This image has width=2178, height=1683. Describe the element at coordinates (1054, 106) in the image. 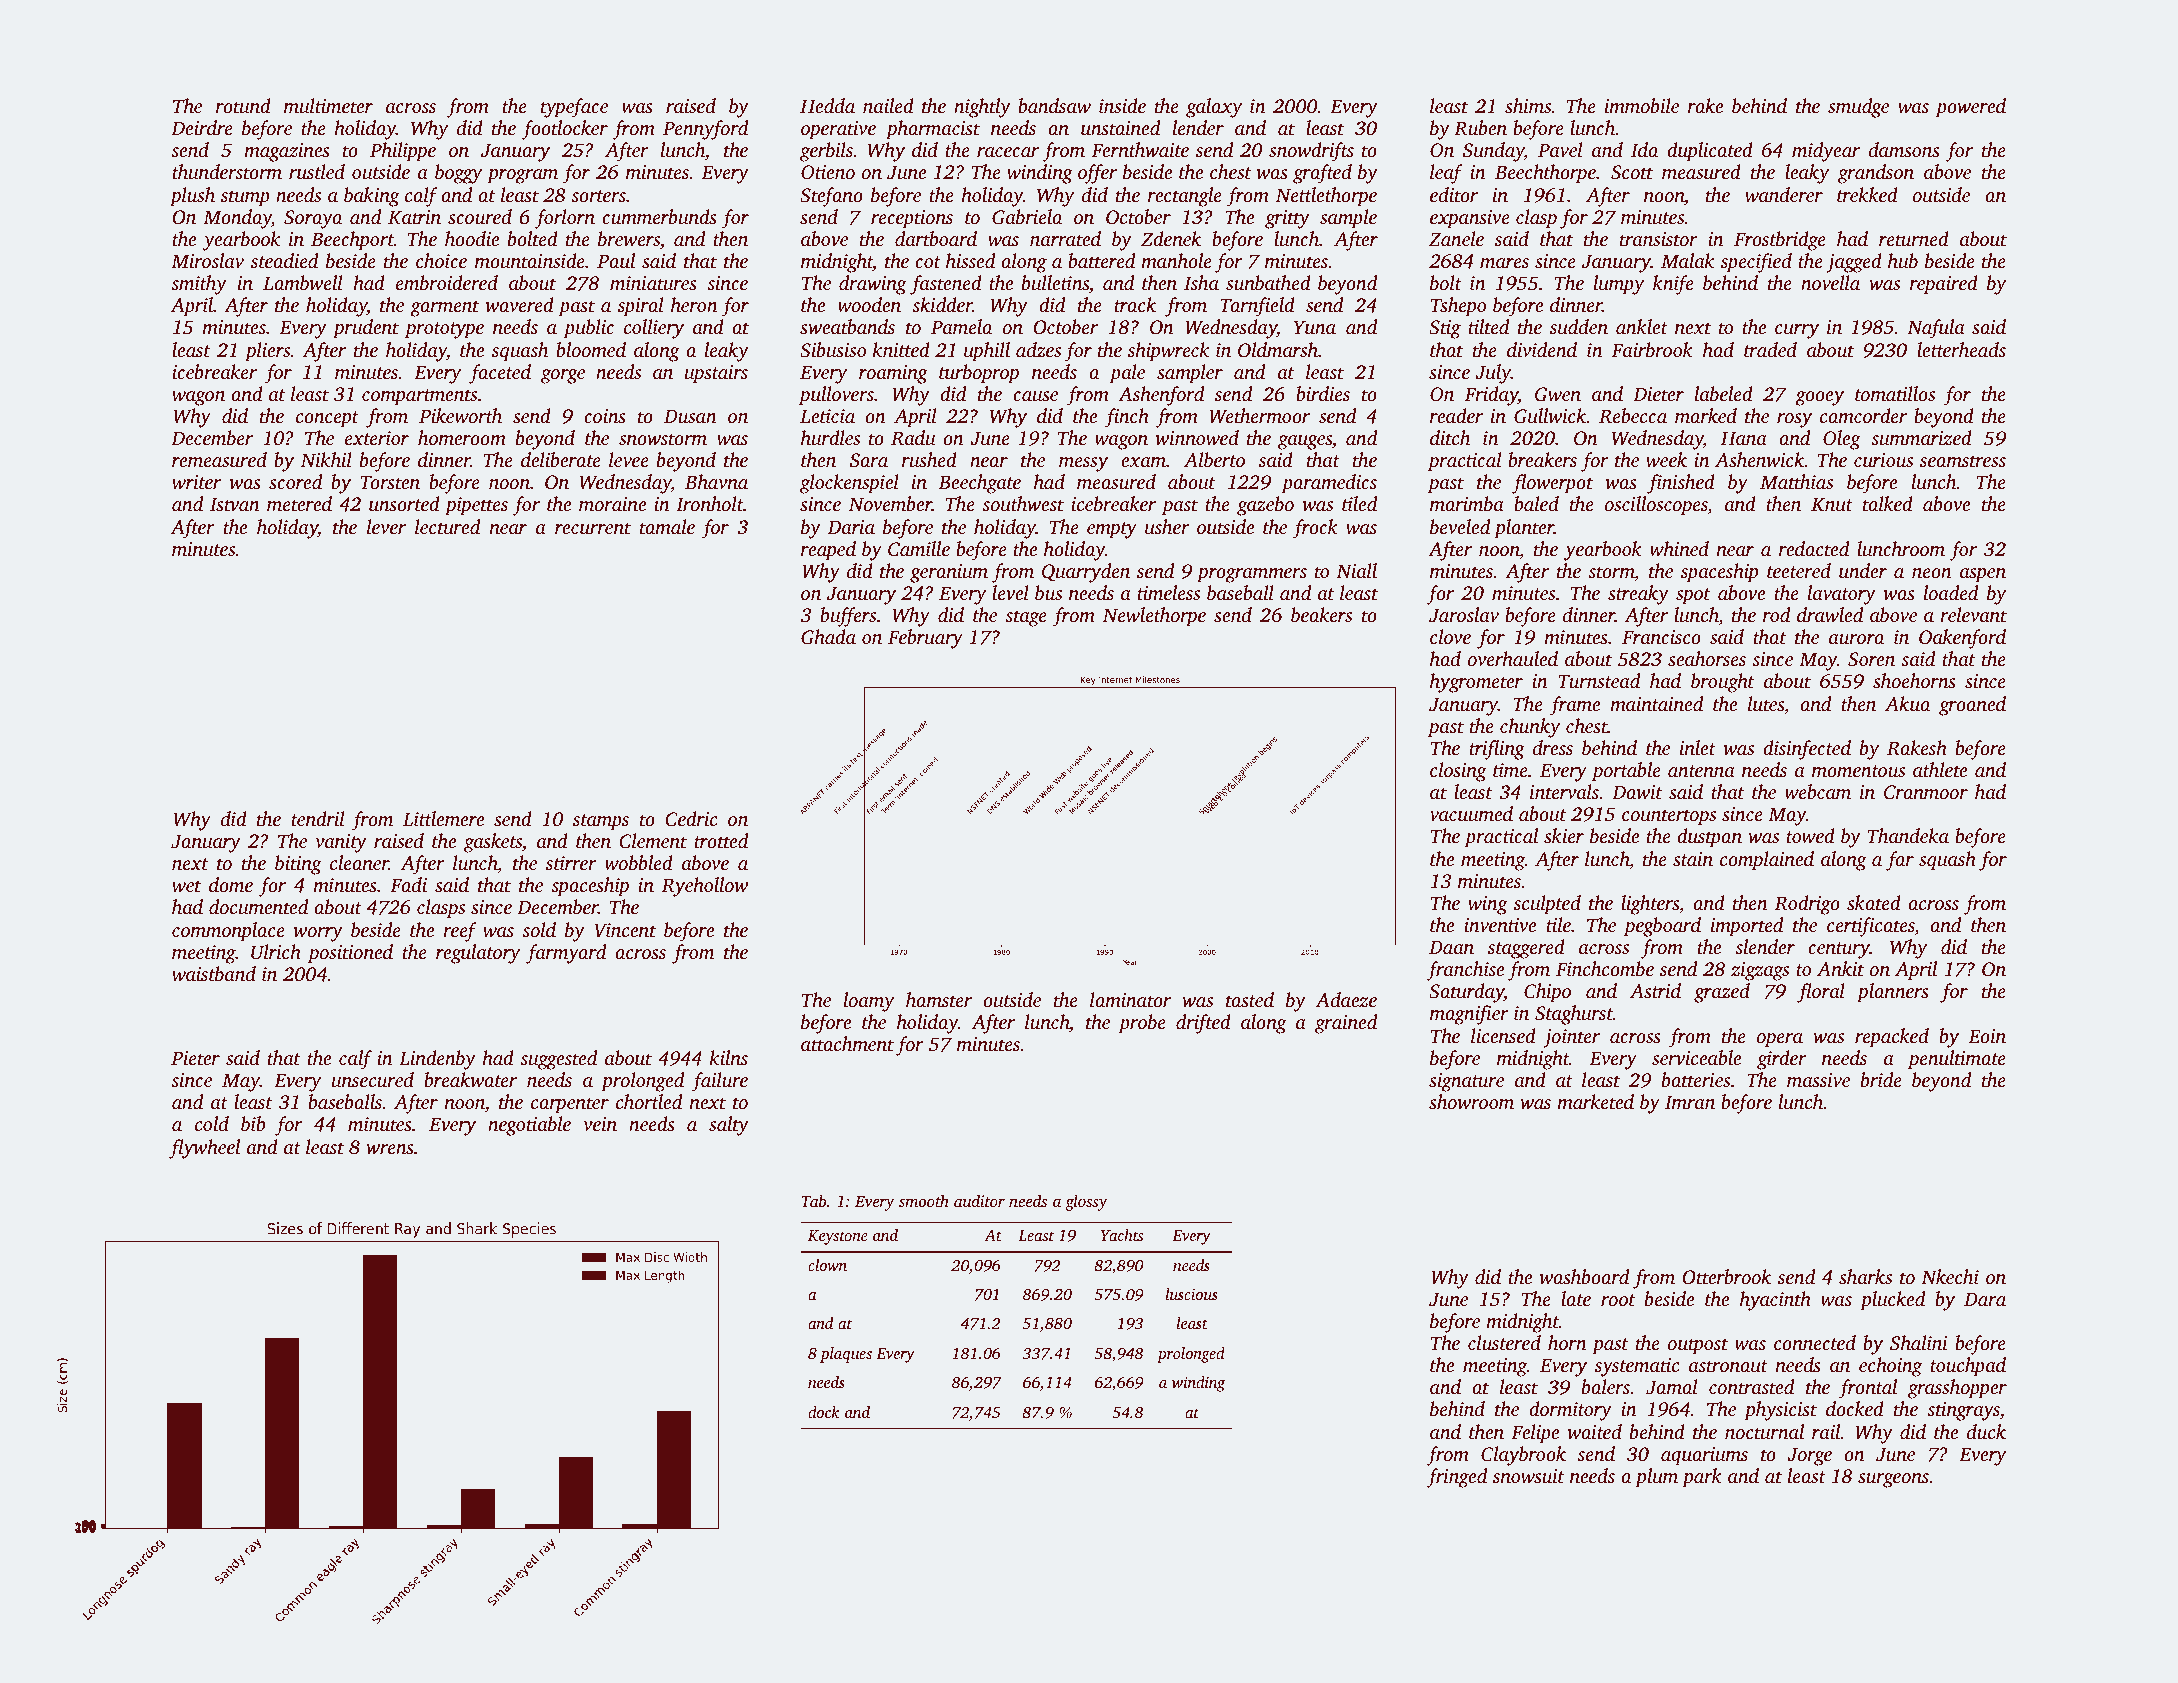

I see `bandsaw` at that location.
